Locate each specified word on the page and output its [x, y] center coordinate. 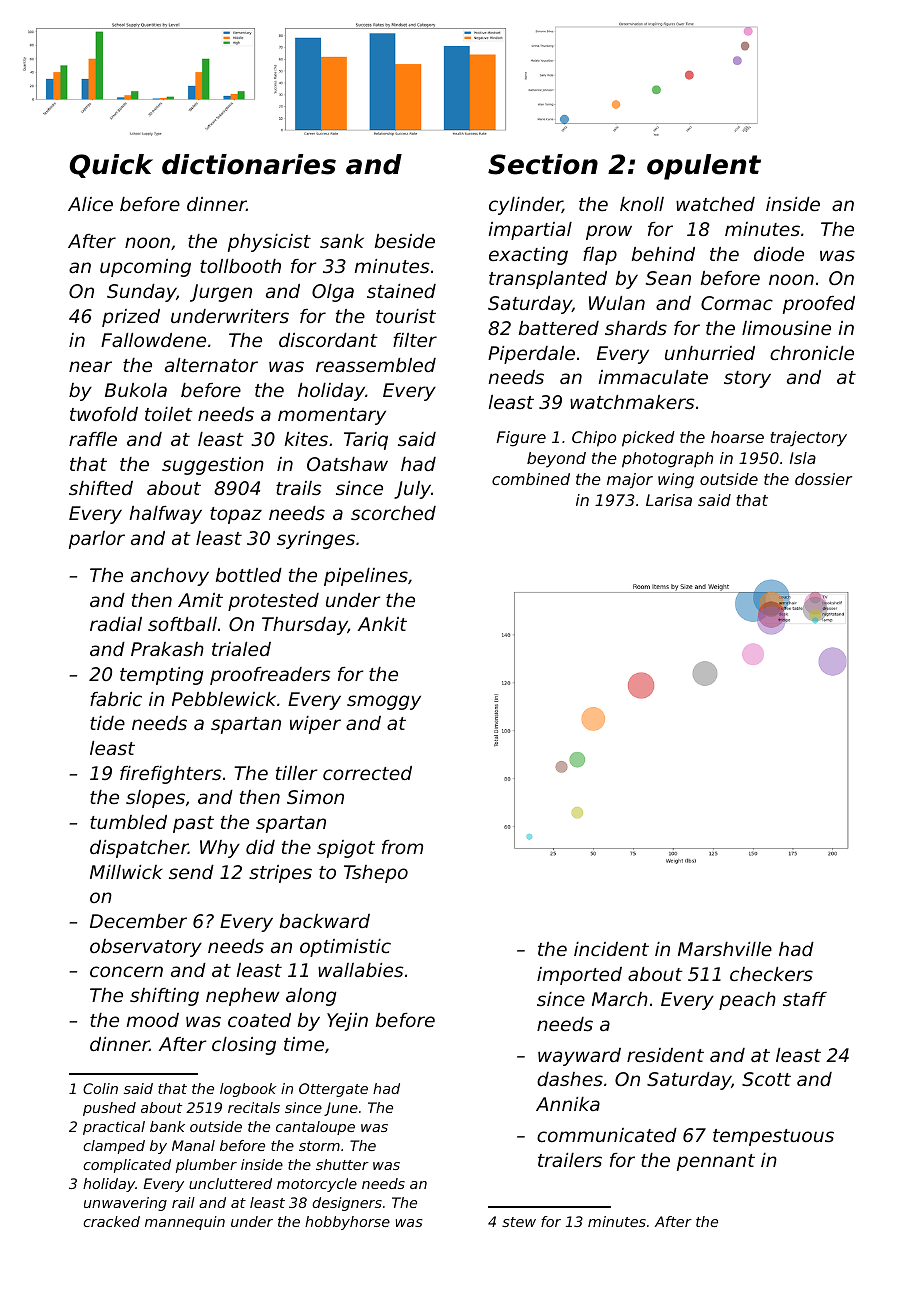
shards [636, 328]
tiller [297, 773]
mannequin [185, 1223]
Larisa [669, 500]
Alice [90, 204]
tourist [406, 316]
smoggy [384, 702]
